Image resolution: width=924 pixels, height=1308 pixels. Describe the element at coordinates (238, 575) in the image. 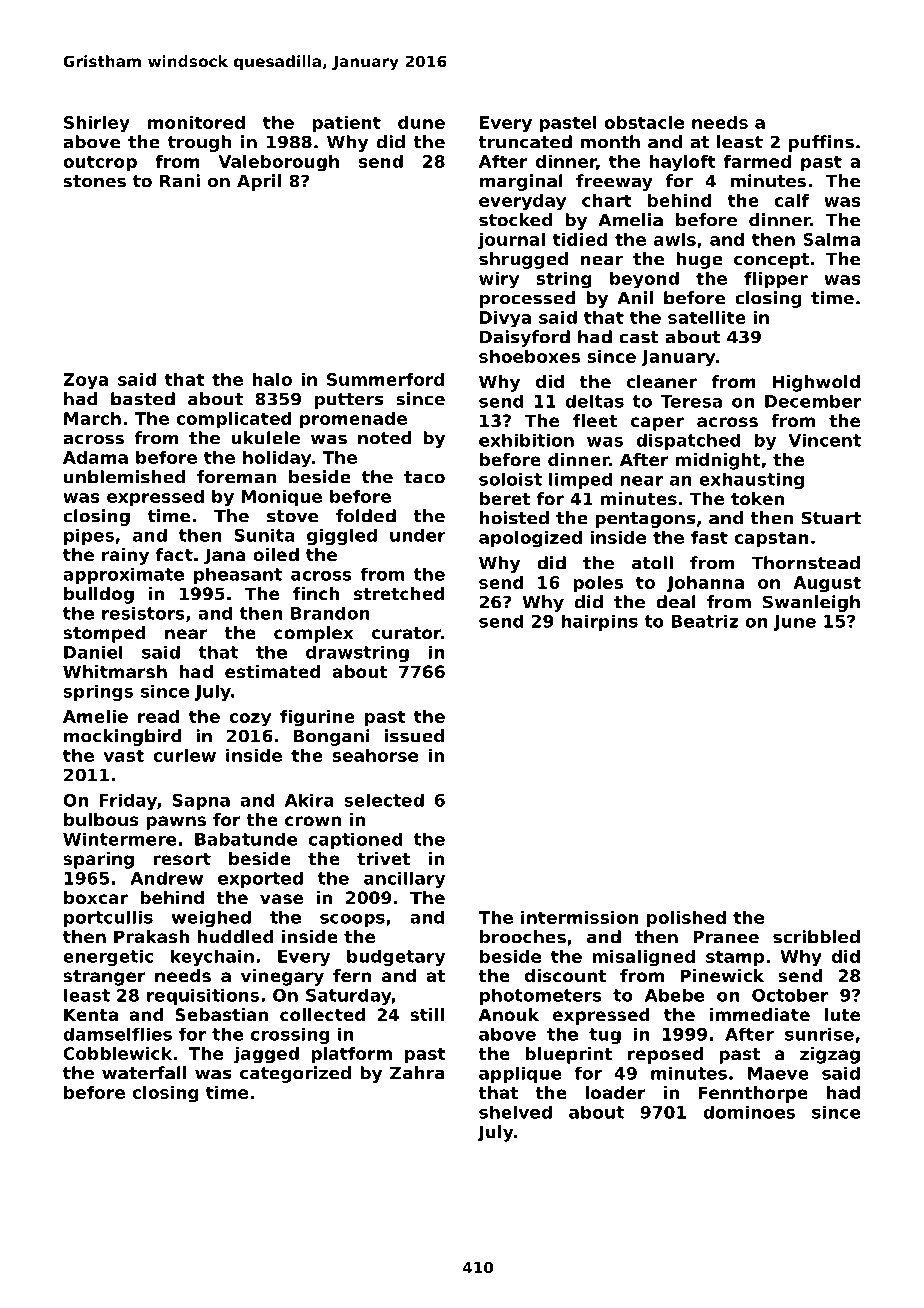

I see `pheasant` at that location.
